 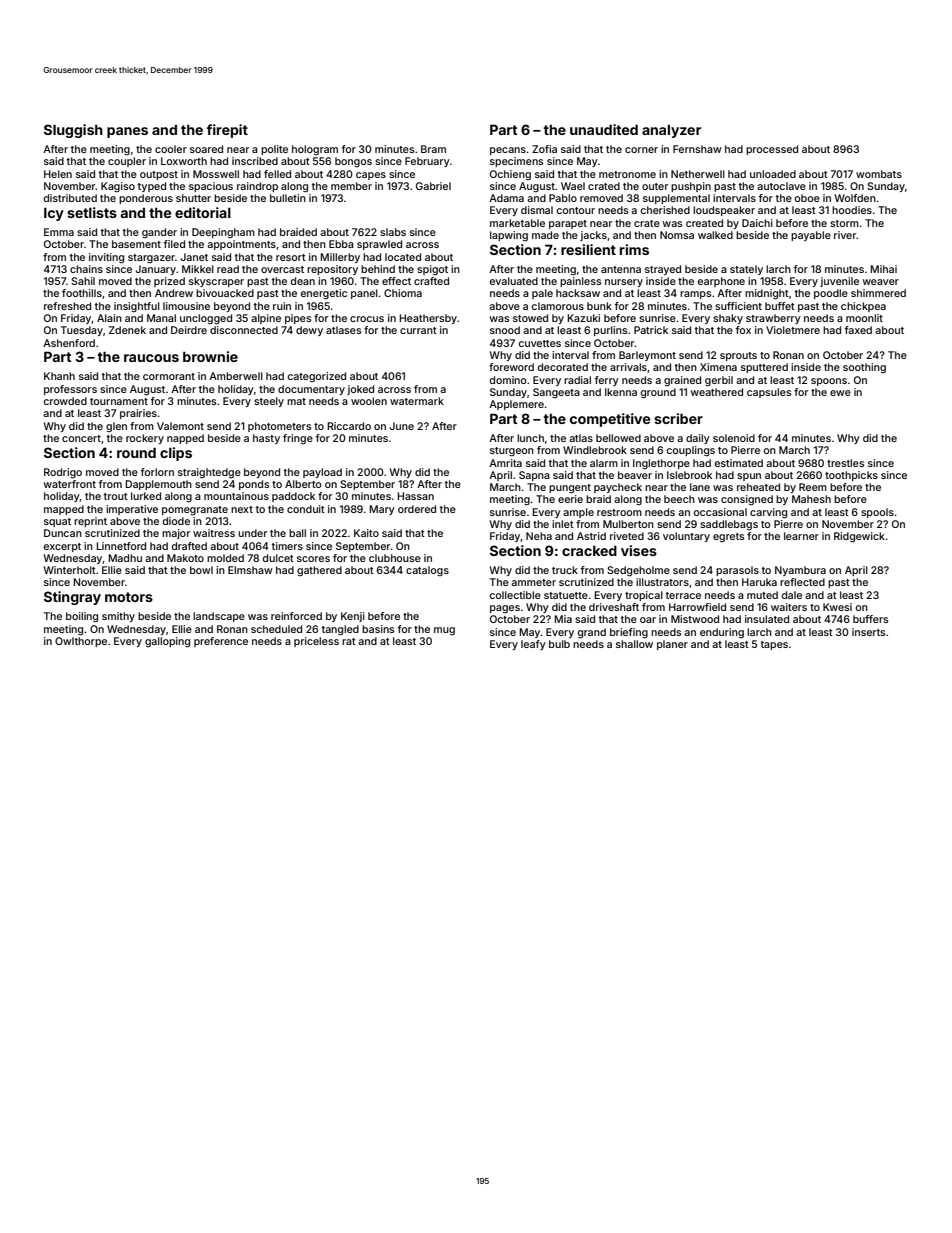 What do you see at coordinates (395, 558) in the image?
I see `clubhouse` at bounding box center [395, 558].
